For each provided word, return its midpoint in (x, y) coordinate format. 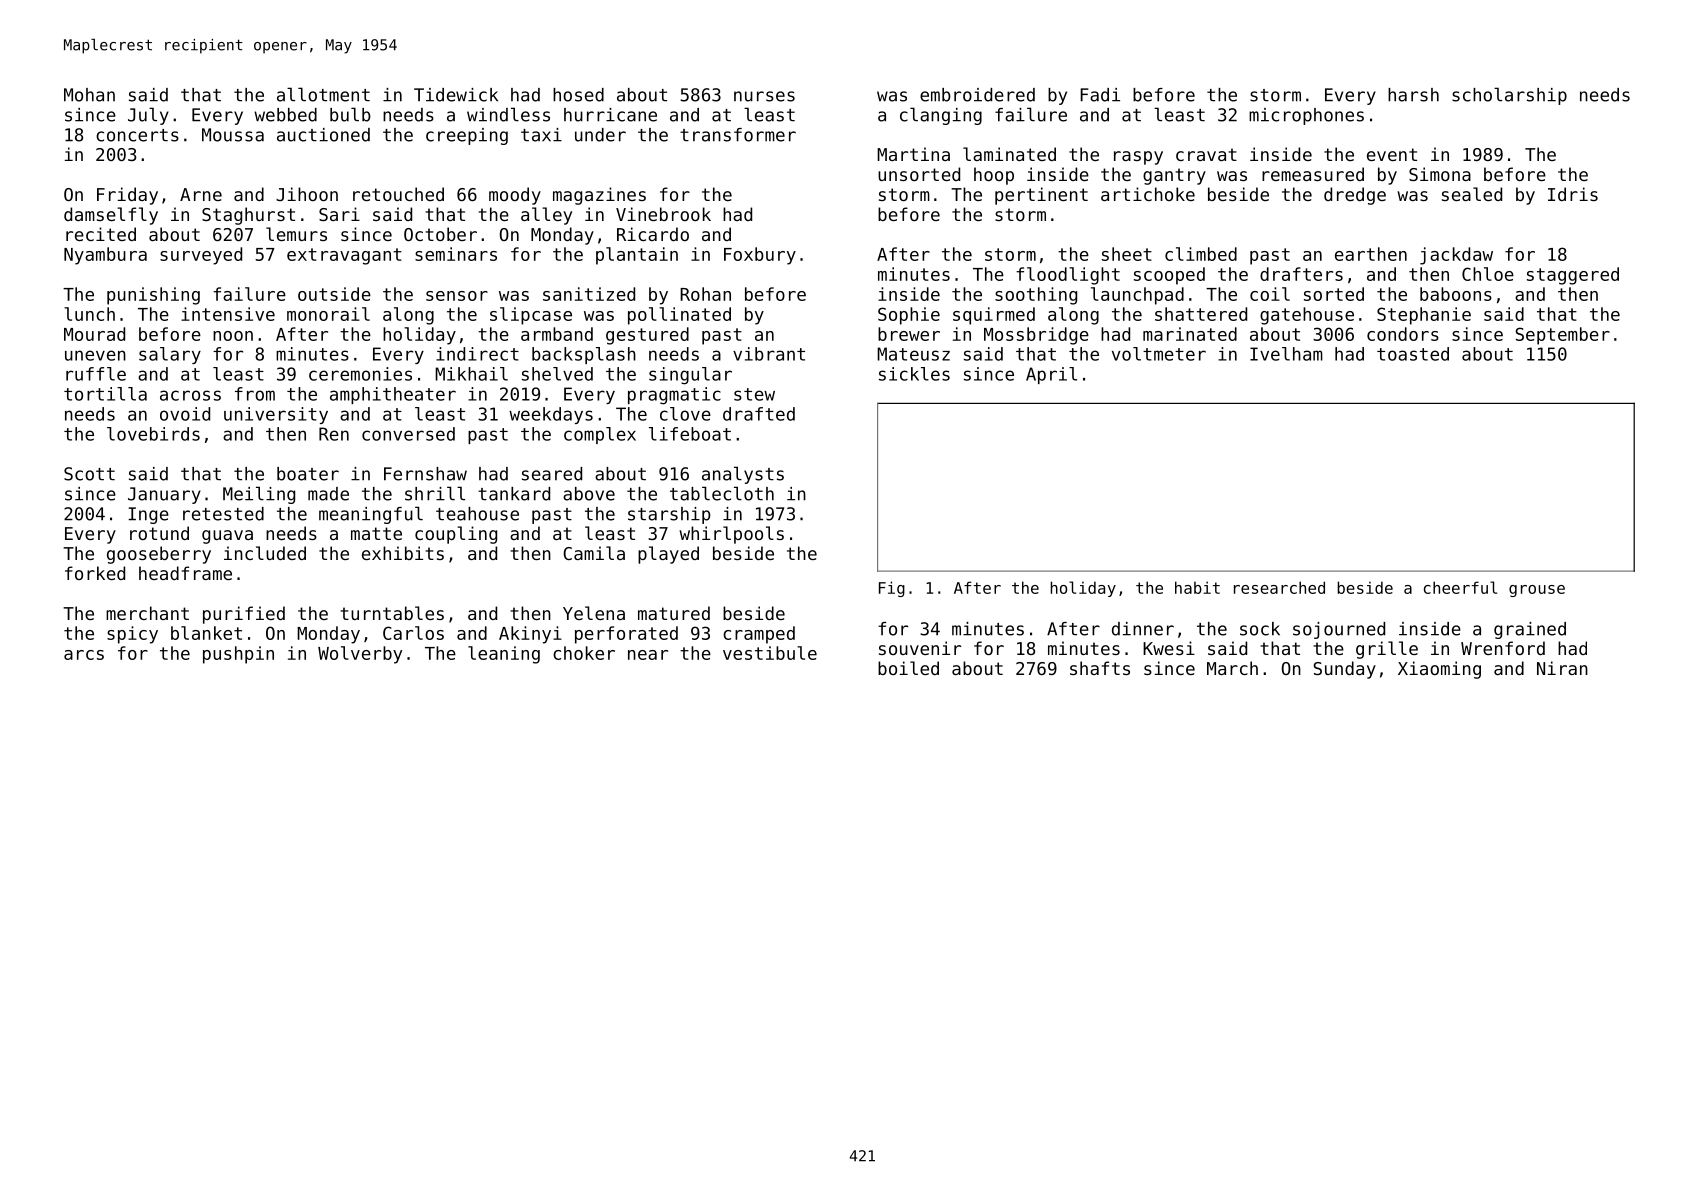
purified (244, 615)
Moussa (233, 135)
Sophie (909, 316)
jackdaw (1456, 256)
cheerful (1460, 587)
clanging (941, 116)
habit (1197, 587)
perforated (626, 635)
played (668, 555)
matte (376, 533)
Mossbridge (1036, 336)
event (1392, 154)
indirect (477, 354)
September (1562, 336)
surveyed (201, 256)
